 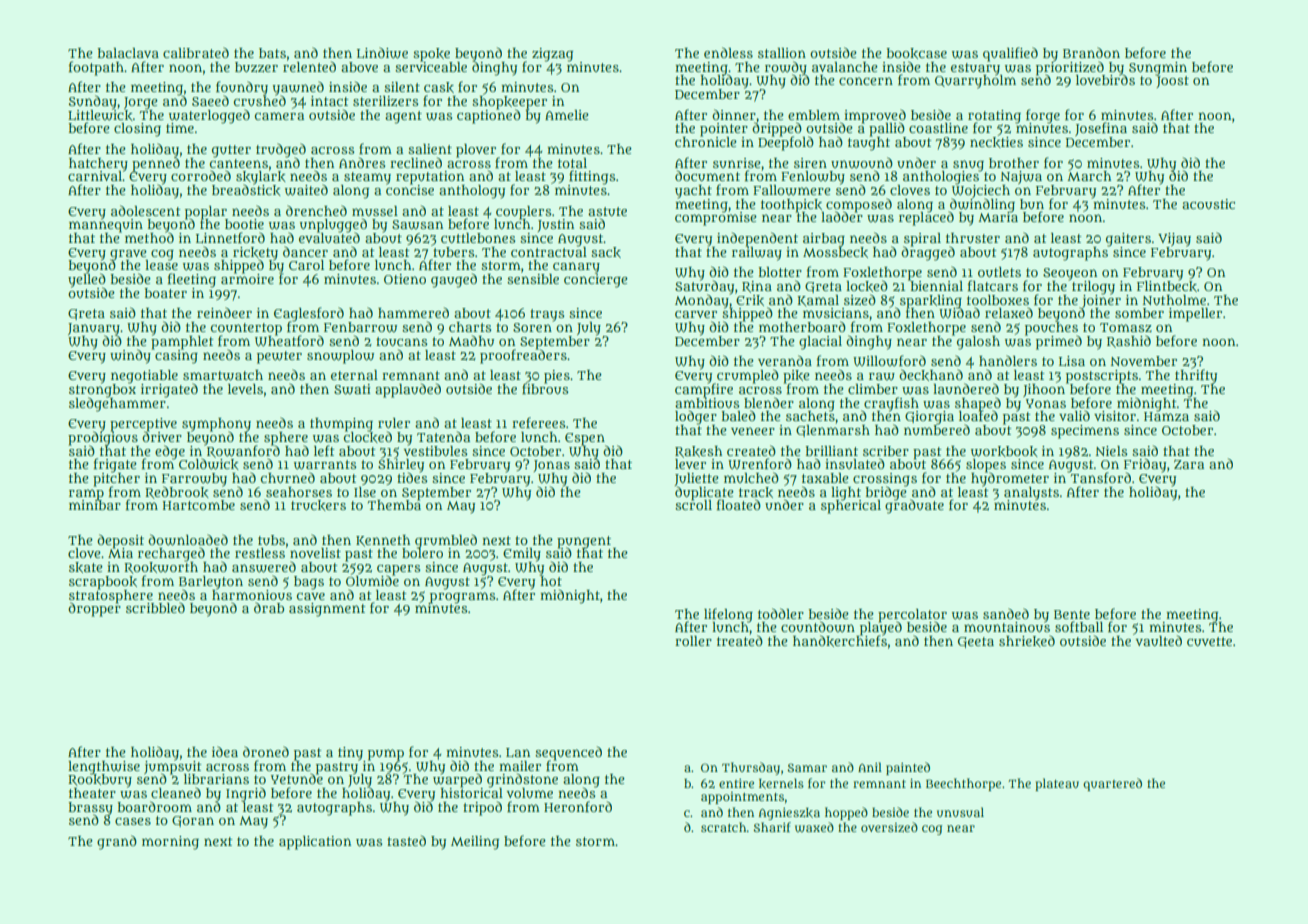 What do you see at coordinates (1209, 641) in the screenshot?
I see `cuvette` at bounding box center [1209, 641].
